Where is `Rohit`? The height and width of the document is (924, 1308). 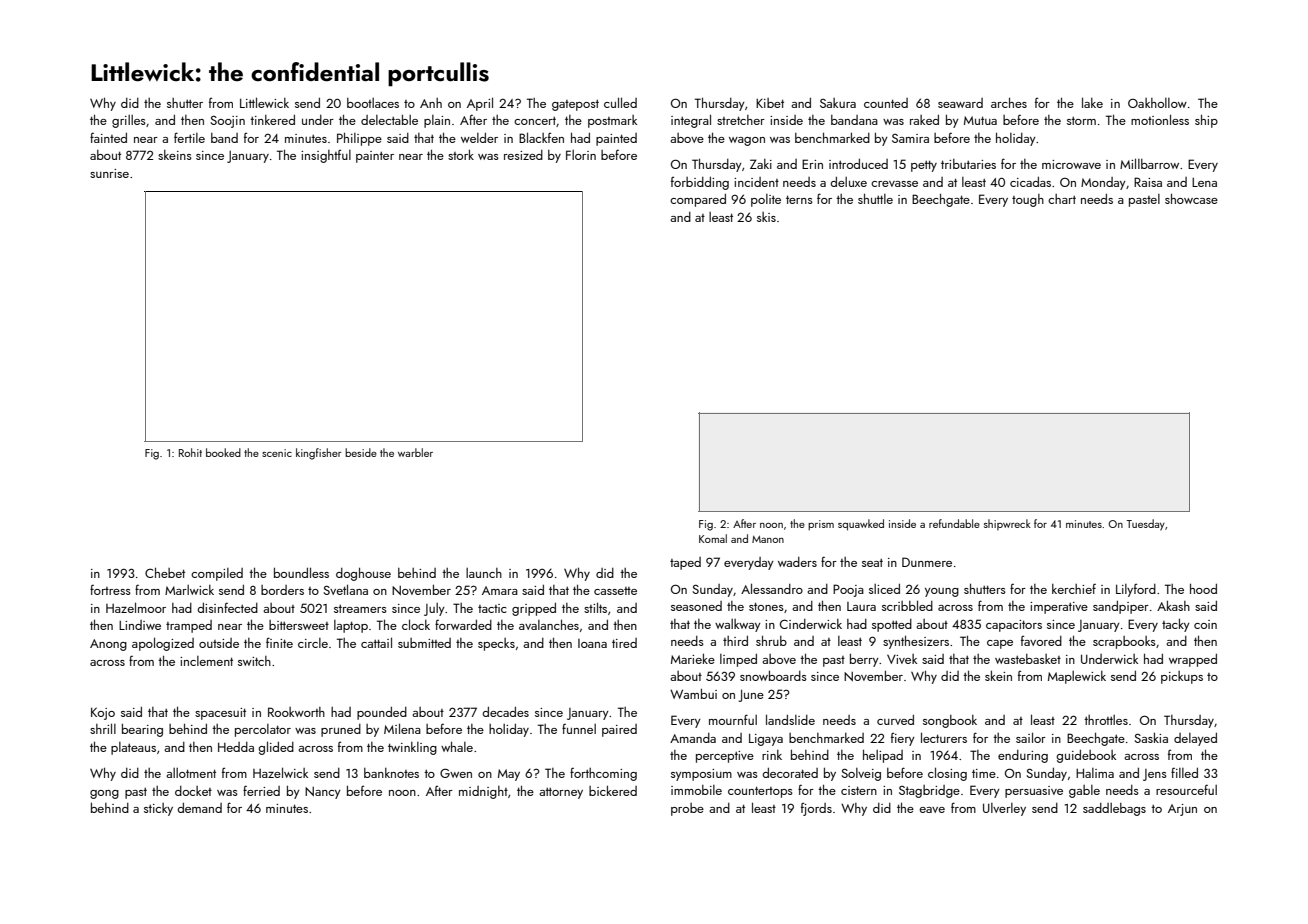 Rohit is located at coordinates (190, 452).
